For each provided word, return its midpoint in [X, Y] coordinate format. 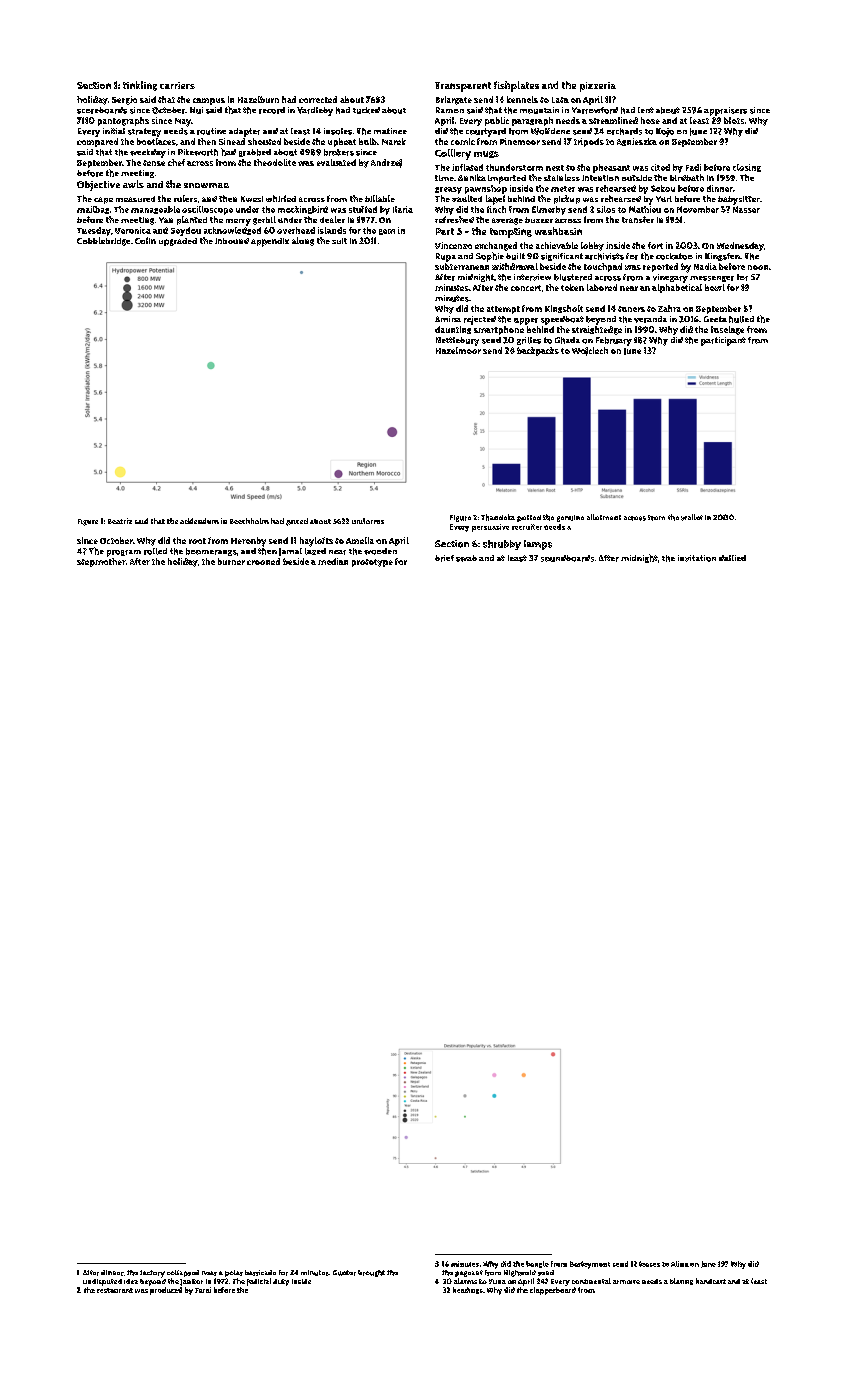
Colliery [453, 154]
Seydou [186, 231]
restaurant [115, 1290]
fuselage [727, 330]
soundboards [567, 558]
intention [600, 178]
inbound [232, 241]
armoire [626, 1282]
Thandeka [498, 517]
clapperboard [553, 1291]
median [333, 561]
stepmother [101, 562]
